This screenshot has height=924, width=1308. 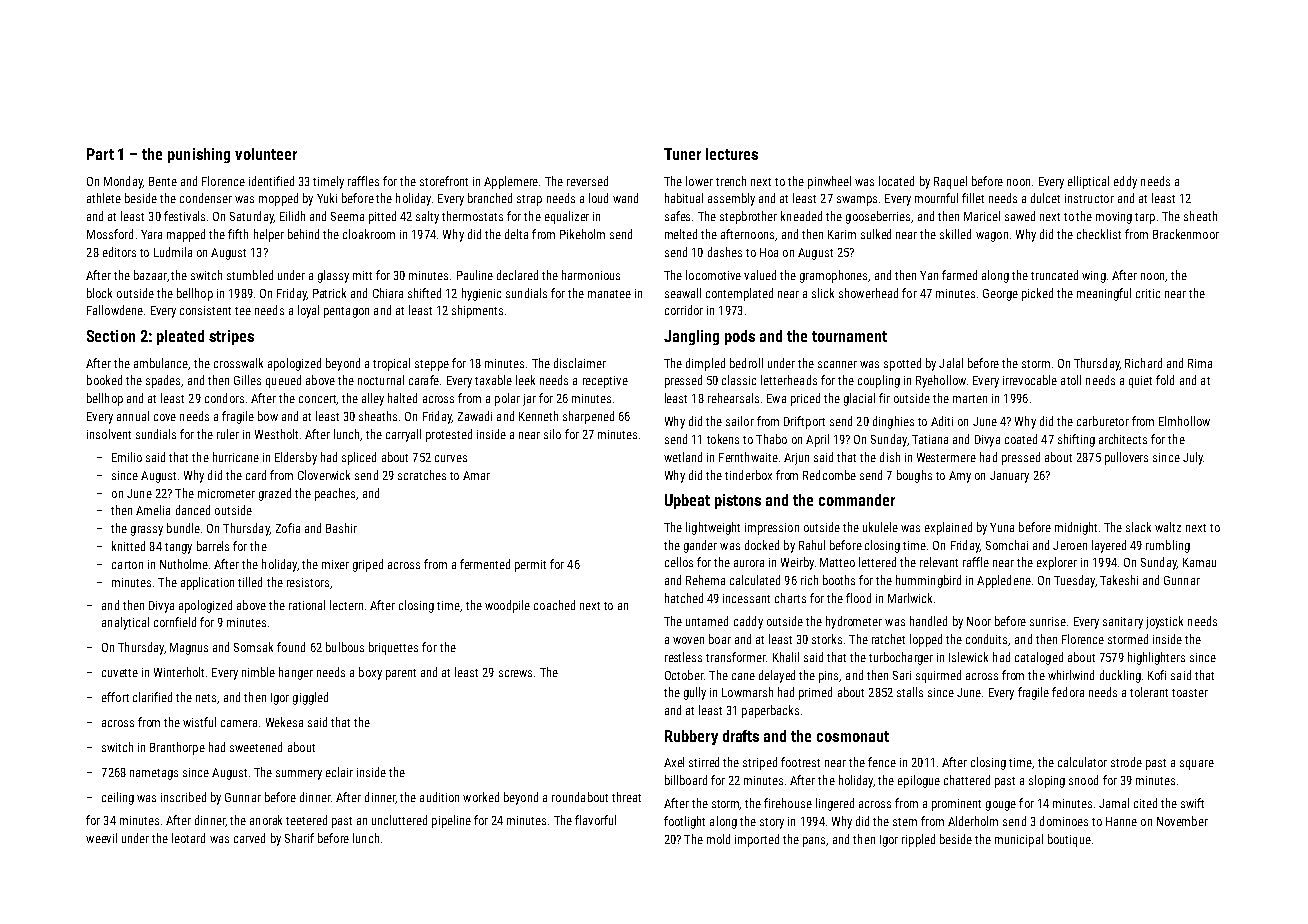 I want to click on weevil, so click(x=101, y=838).
